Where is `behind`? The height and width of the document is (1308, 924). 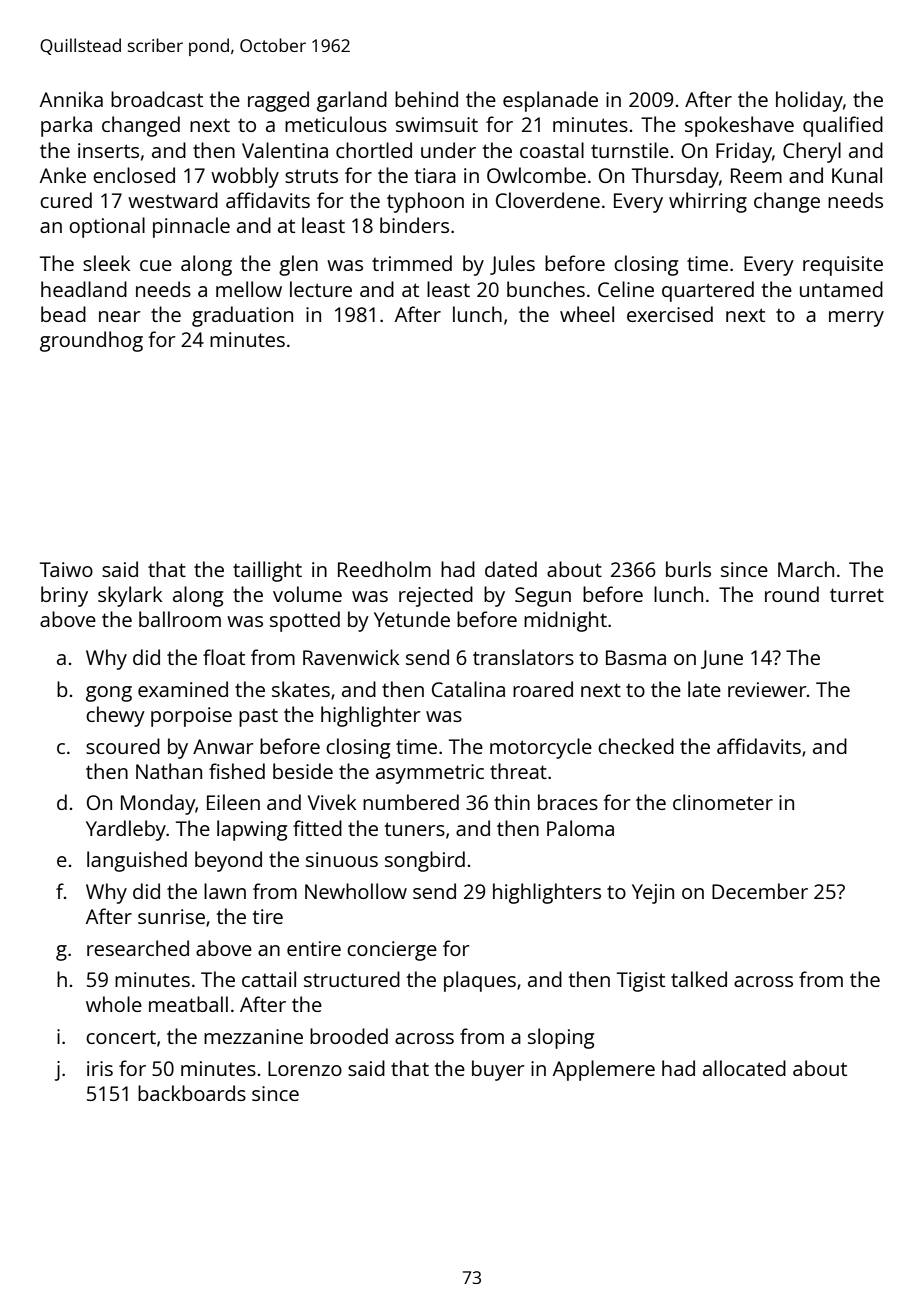
behind is located at coordinates (426, 99).
